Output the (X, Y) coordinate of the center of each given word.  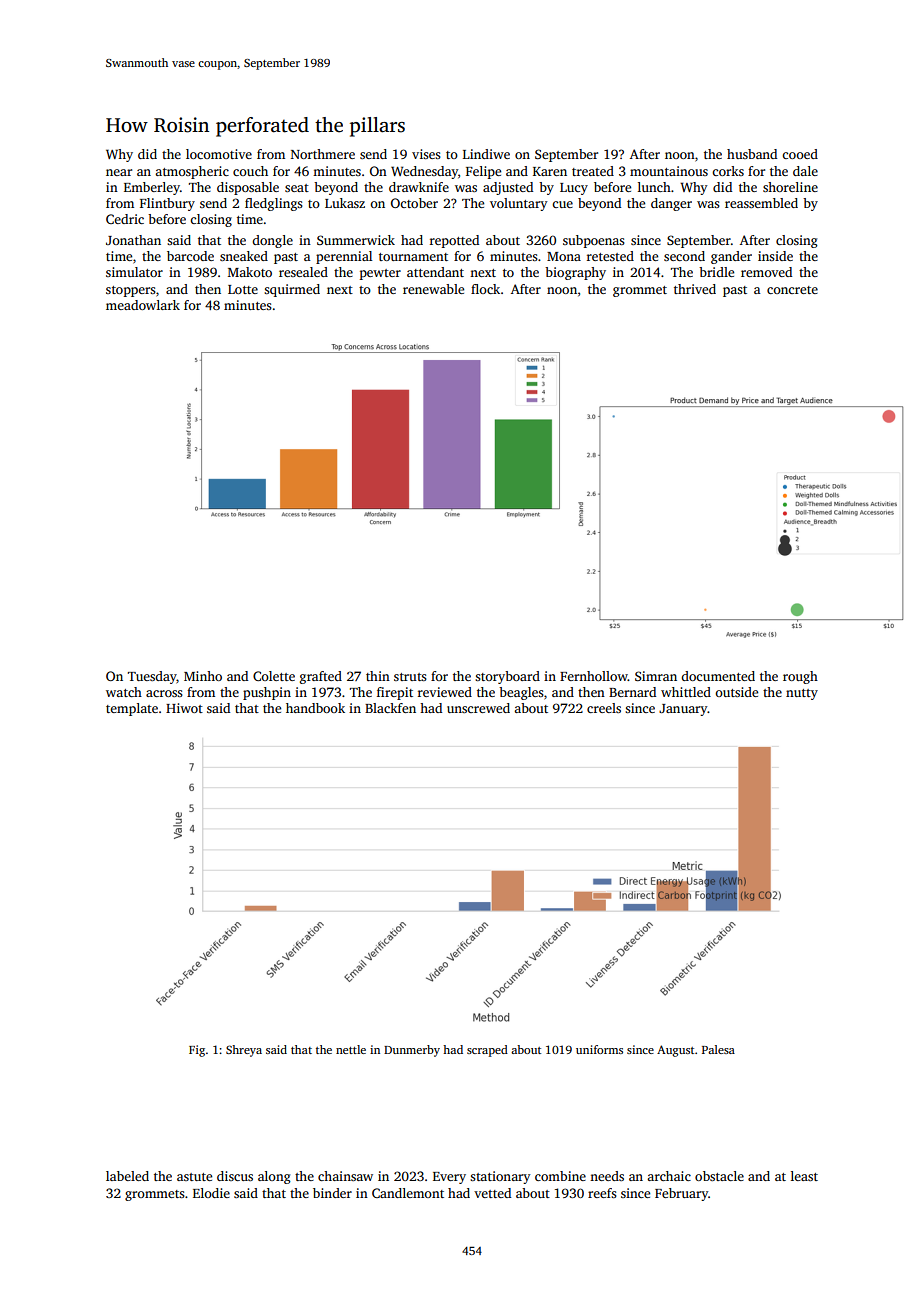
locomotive (219, 154)
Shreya (244, 1051)
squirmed (292, 290)
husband (752, 154)
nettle (351, 1049)
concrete (792, 290)
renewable (433, 289)
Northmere (323, 154)
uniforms (599, 1049)
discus (235, 1176)
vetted (492, 1193)
